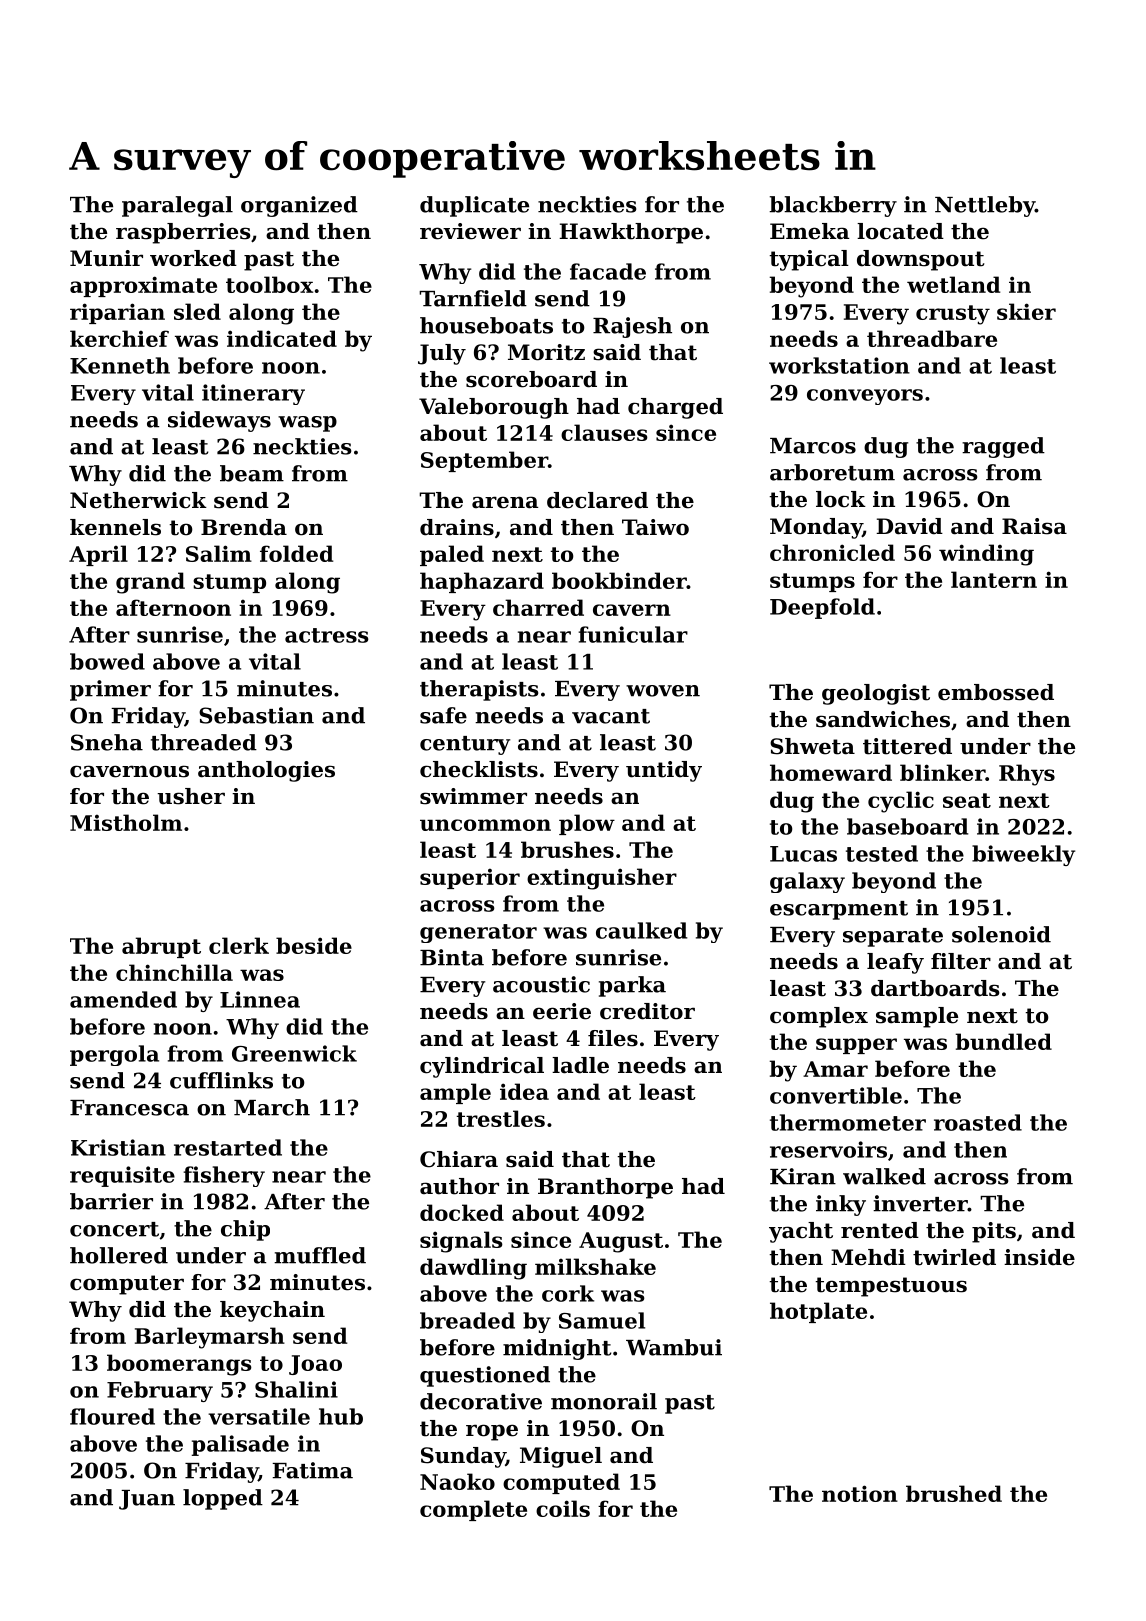 The width and height of the document is (1146, 1621). What do you see at coordinates (256, 715) in the document?
I see `Sebastian` at bounding box center [256, 715].
